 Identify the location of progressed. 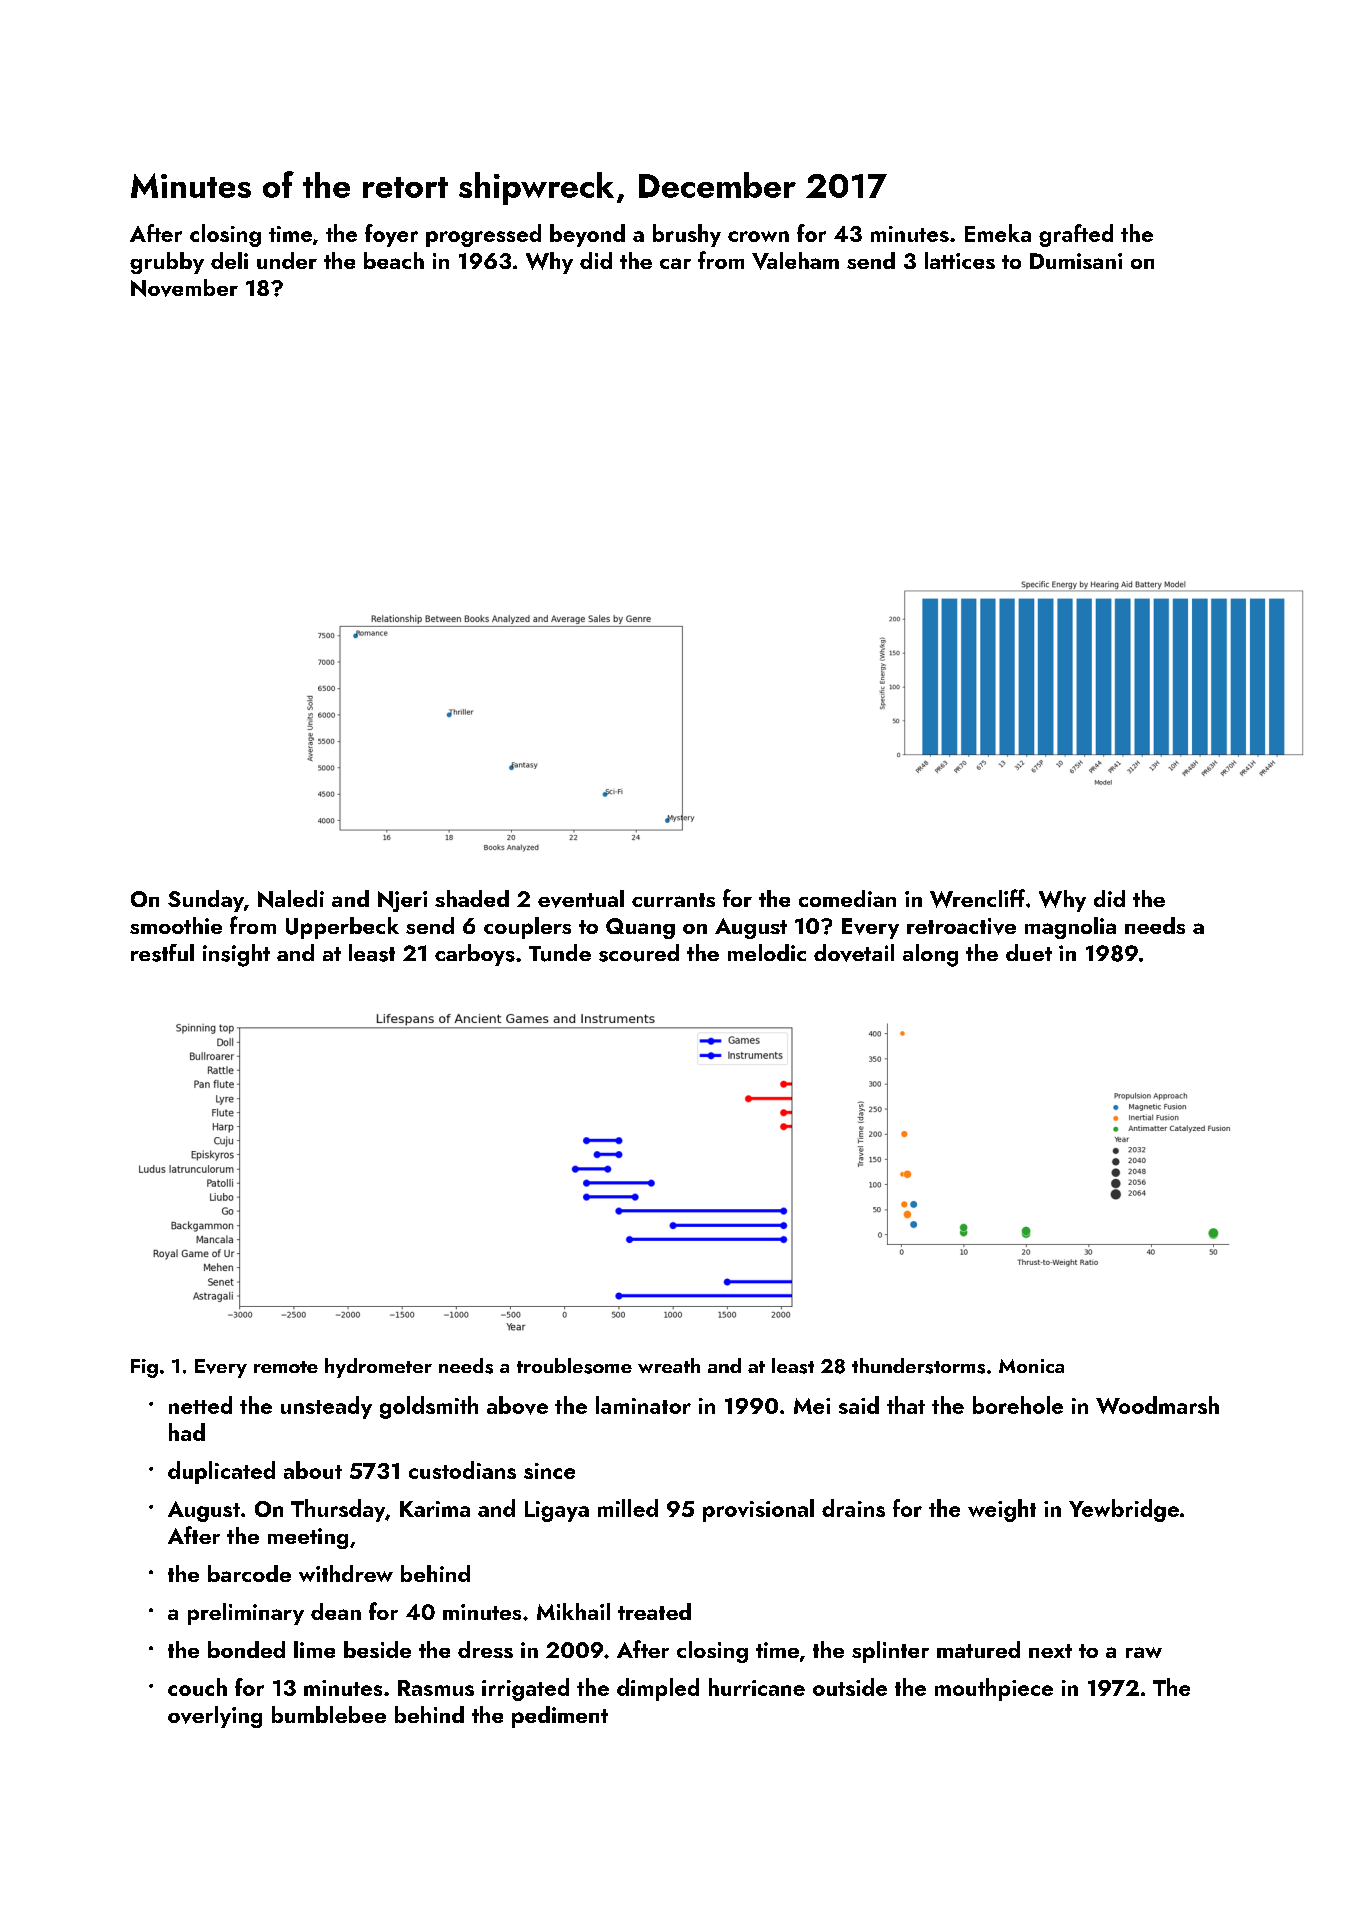
(483, 235).
